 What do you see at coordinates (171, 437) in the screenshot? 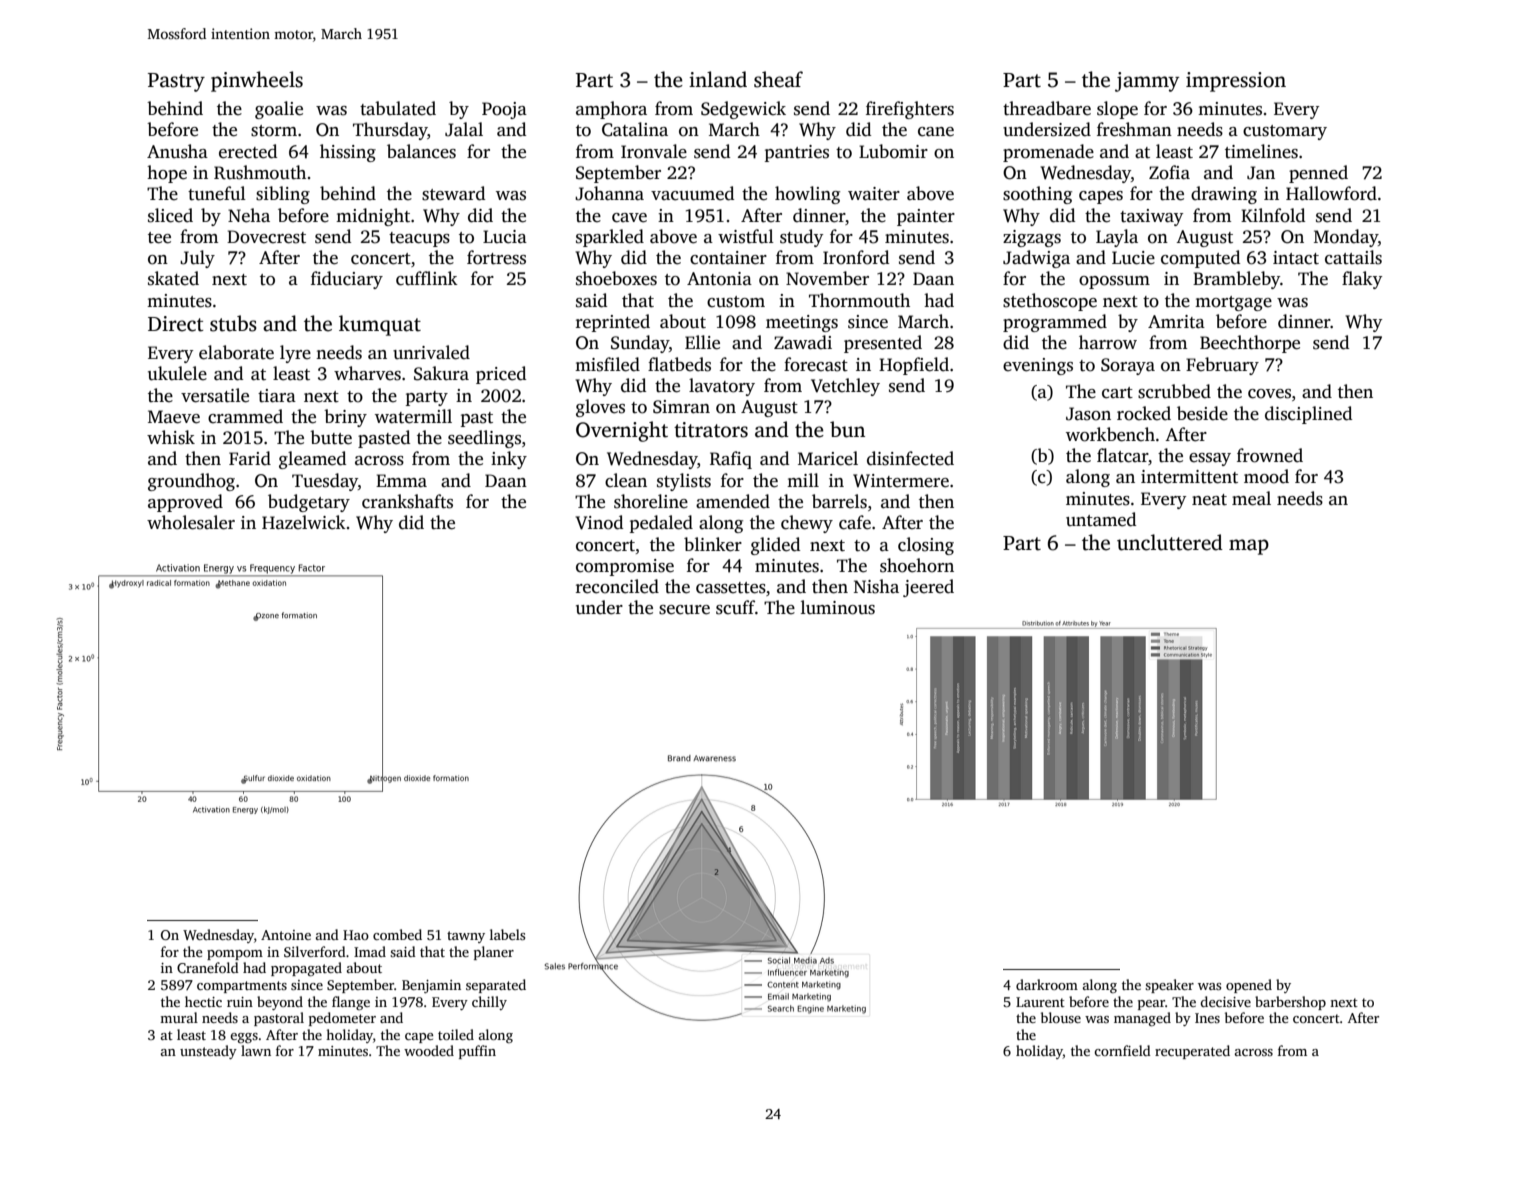
I see `whisk` at bounding box center [171, 437].
